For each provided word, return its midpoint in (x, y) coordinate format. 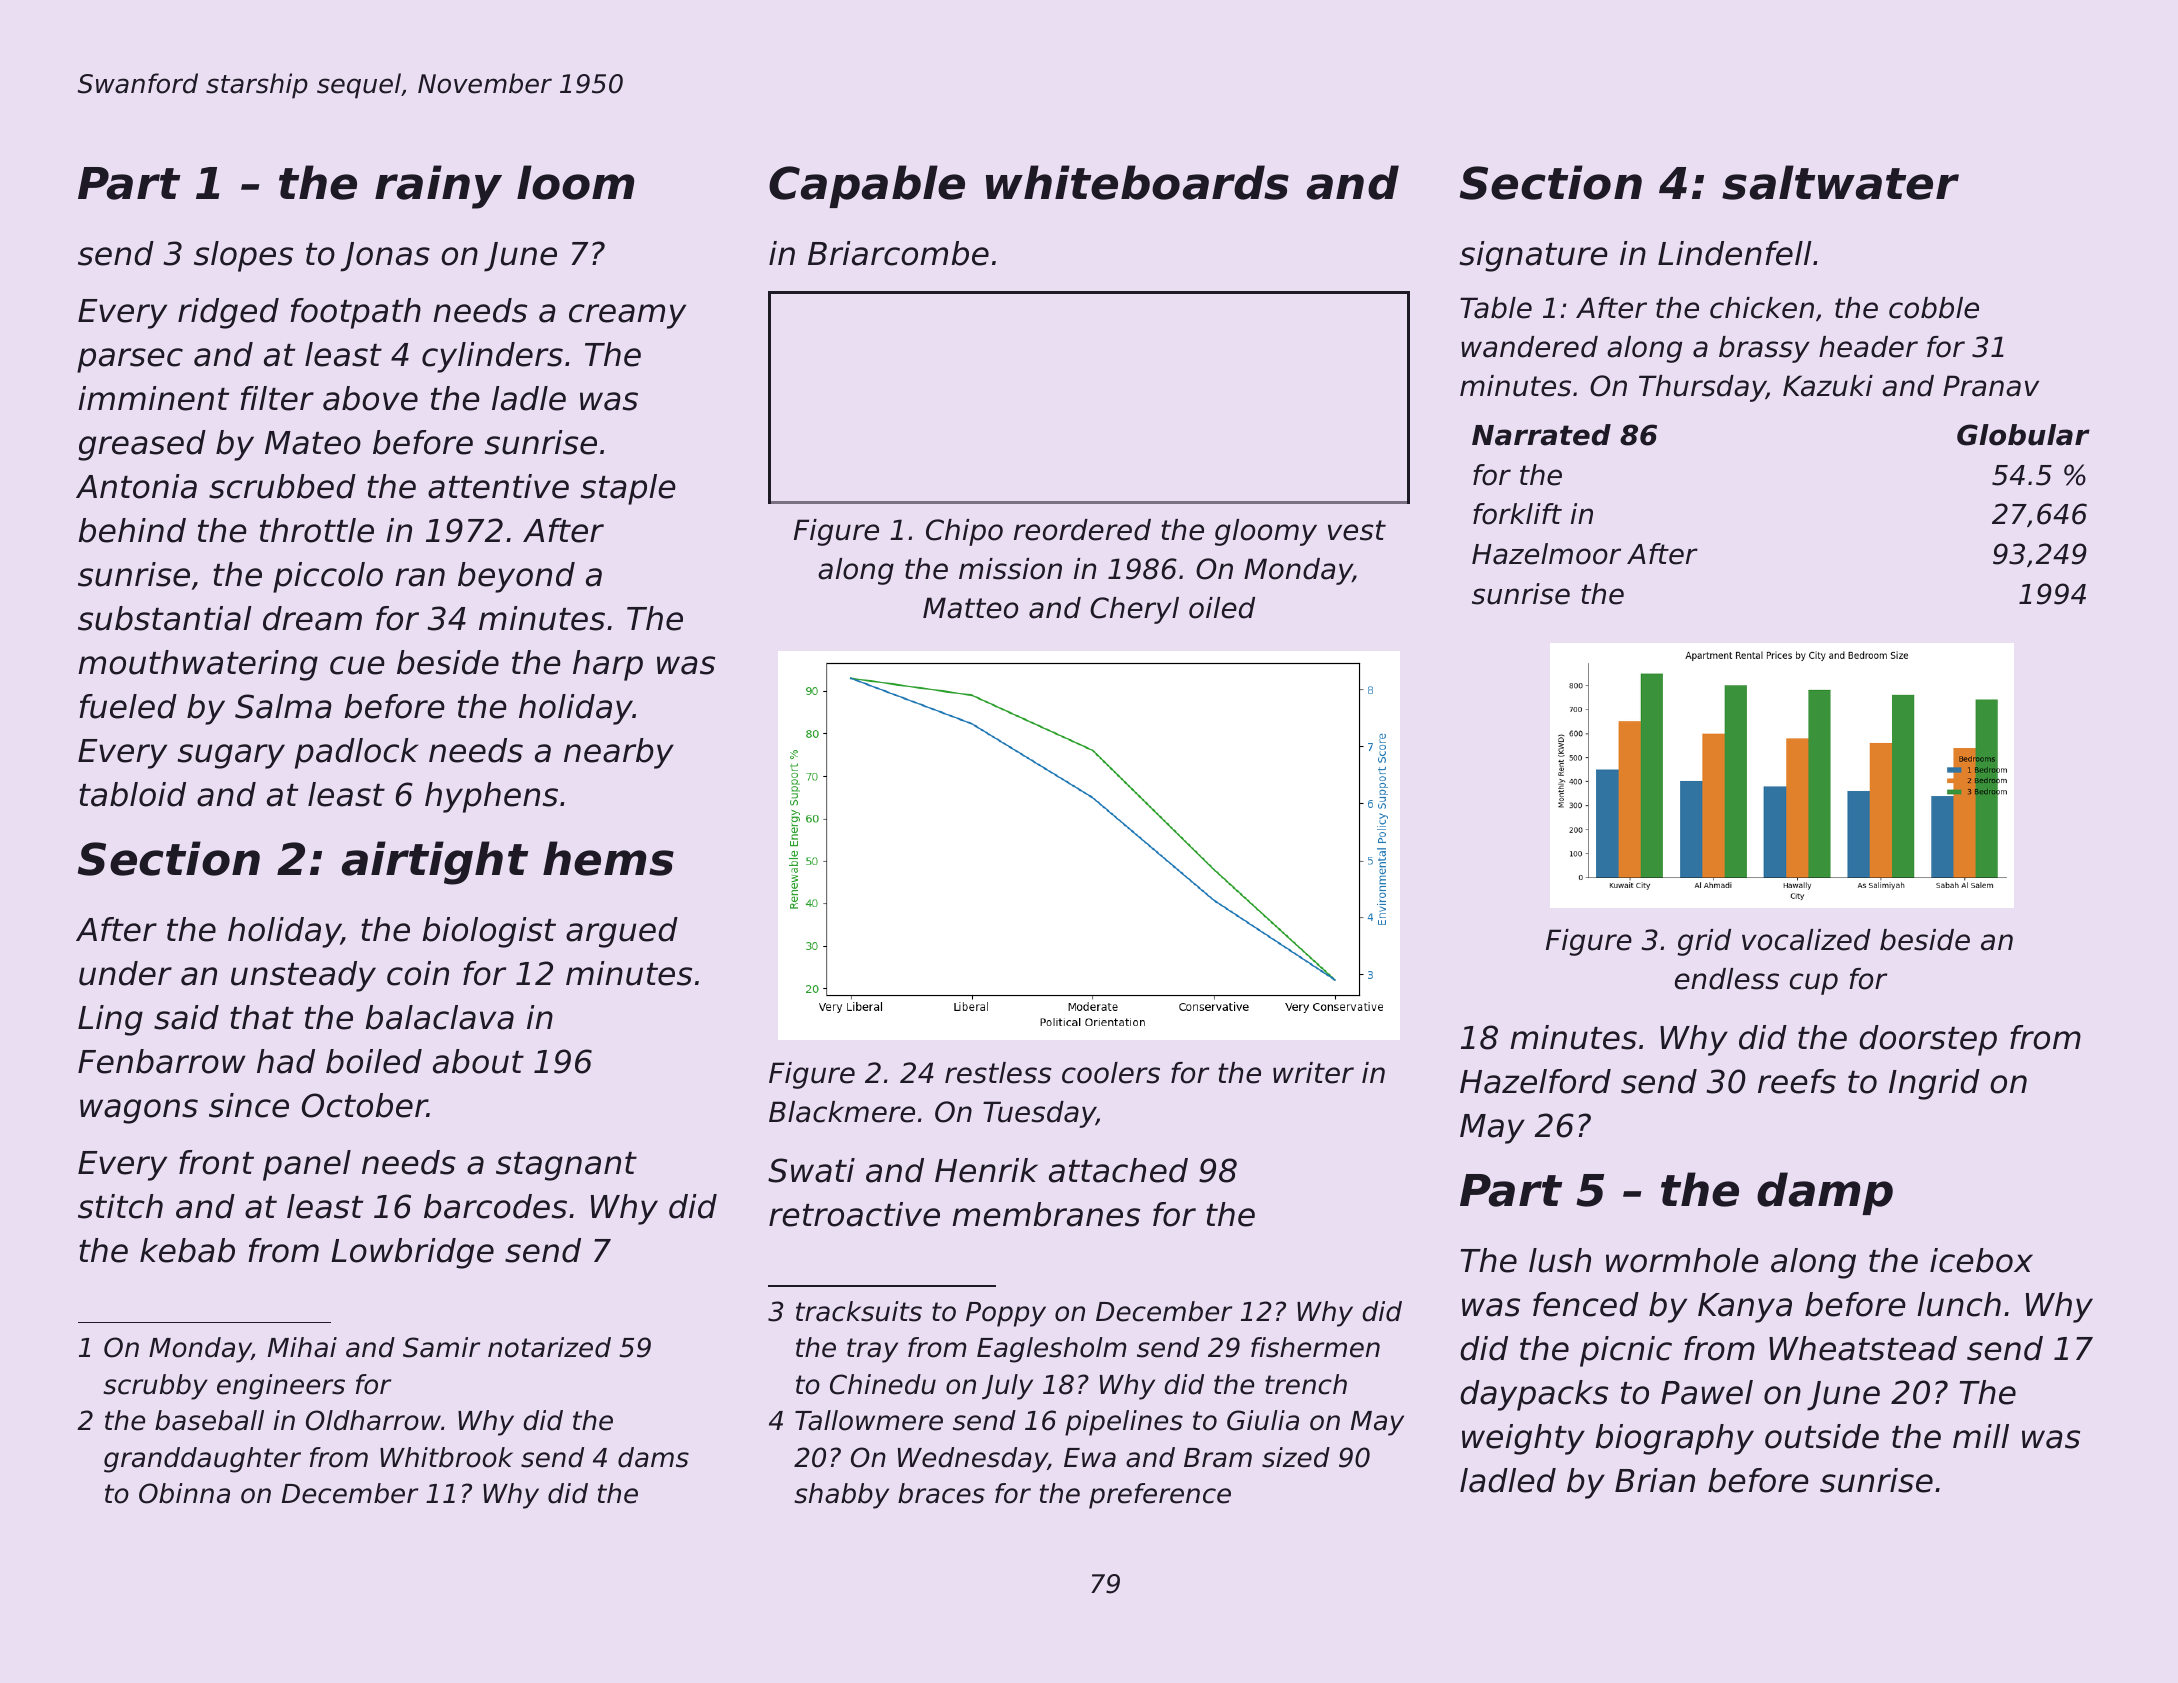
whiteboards (1137, 182)
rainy (438, 187)
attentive (498, 486)
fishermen (1315, 1347)
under (125, 973)
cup (1814, 984)
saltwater (1840, 182)
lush (1560, 1260)
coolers (1111, 1073)
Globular (2023, 435)
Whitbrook (446, 1457)
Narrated (1541, 435)
